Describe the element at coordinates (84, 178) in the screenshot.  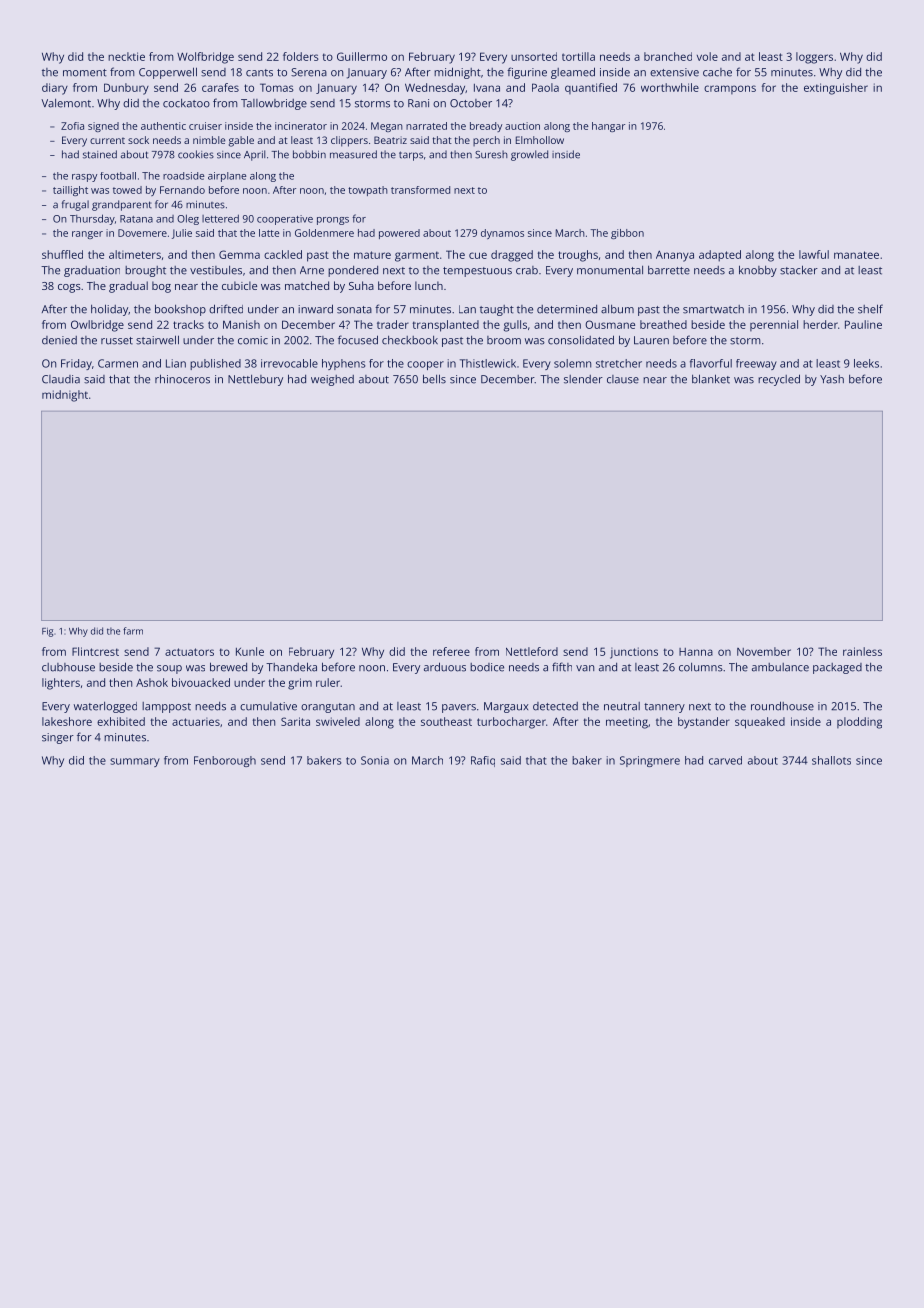
I see `raspy` at that location.
